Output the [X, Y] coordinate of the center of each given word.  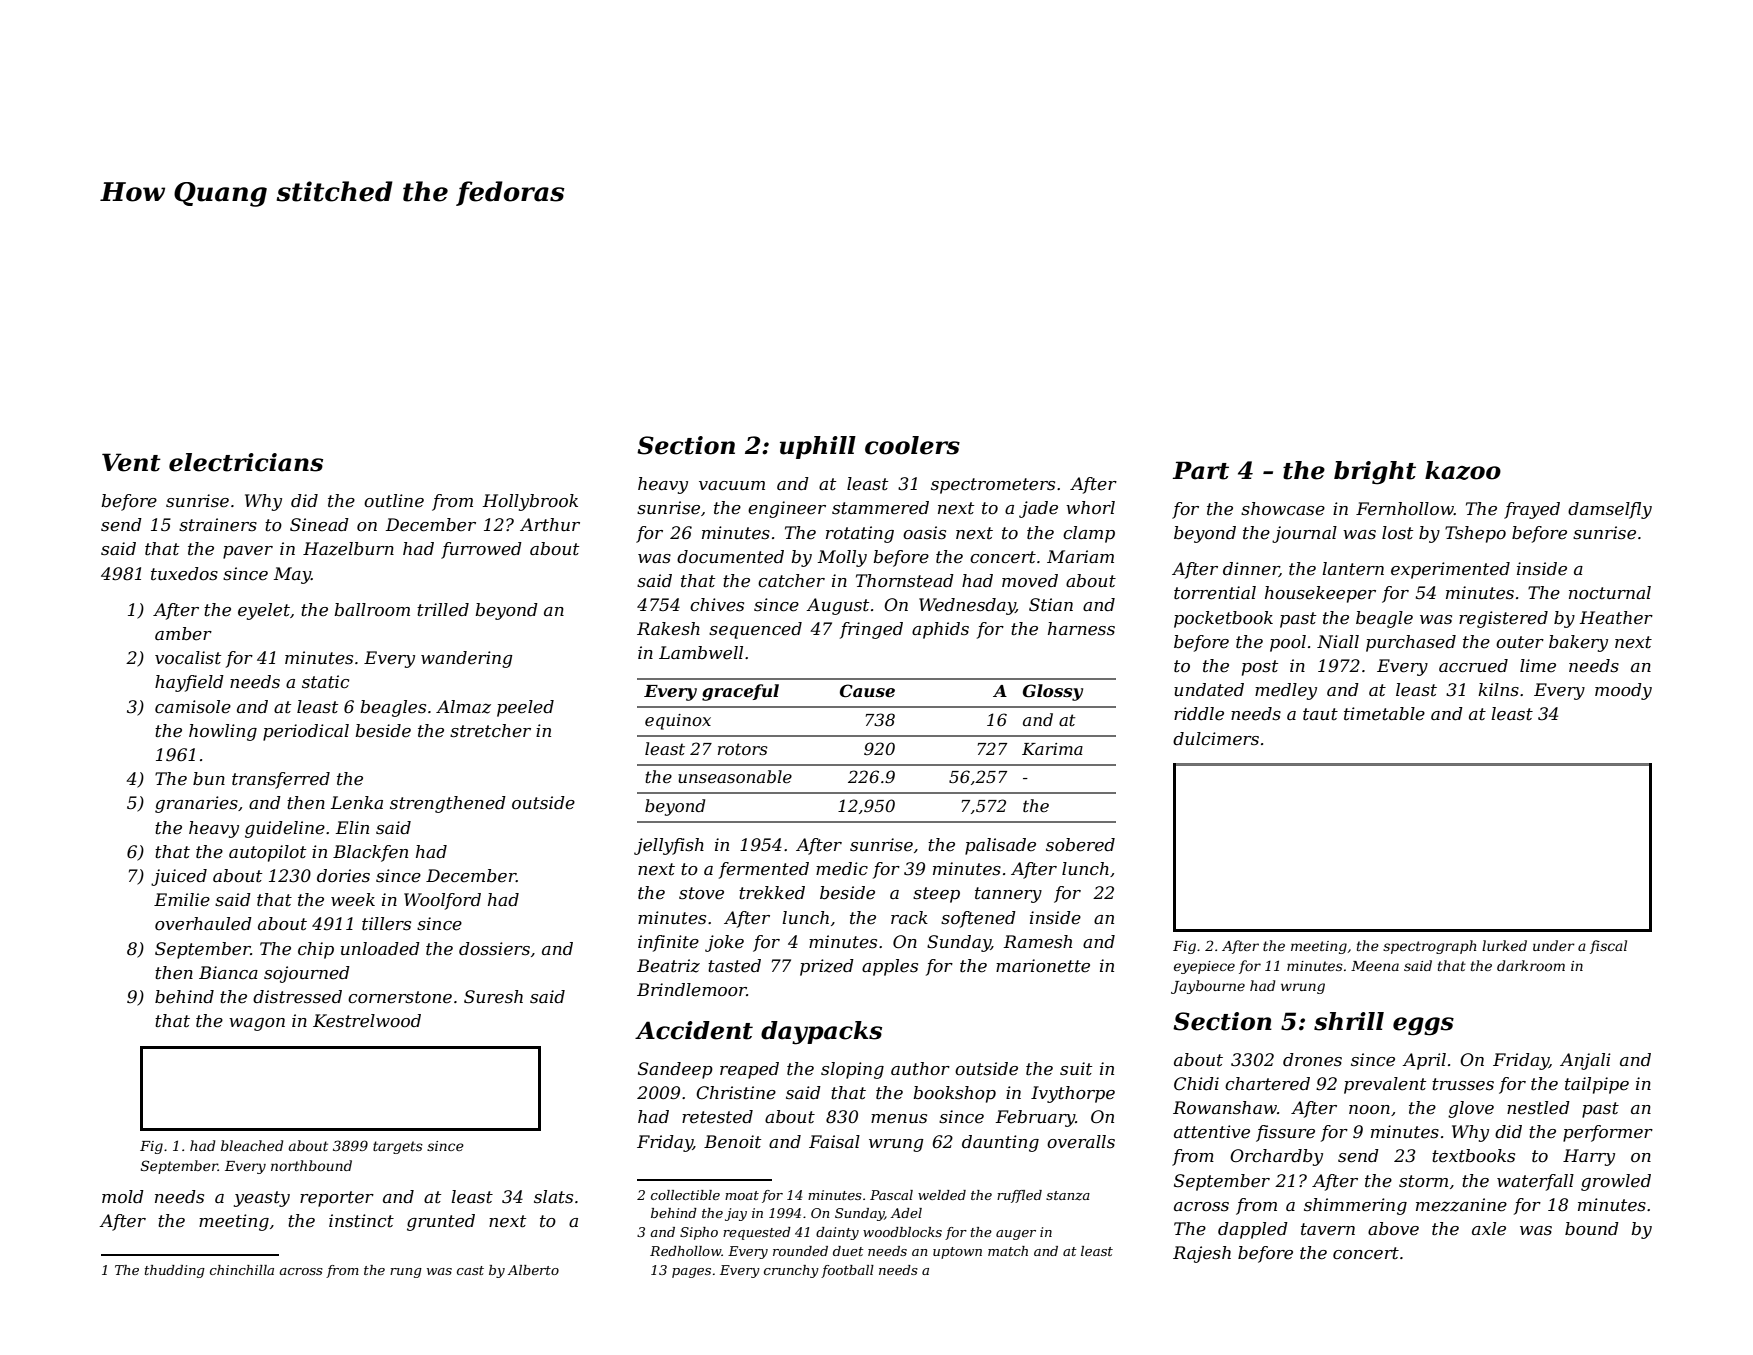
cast [470, 1270]
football [847, 1271]
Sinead [319, 525]
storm [1423, 1181]
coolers [912, 445]
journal [1304, 534]
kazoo [1463, 470]
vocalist [188, 658]
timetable [1384, 714]
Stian [1051, 605]
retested [717, 1117]
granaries [196, 804]
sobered [1080, 845]
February [1035, 1118]
